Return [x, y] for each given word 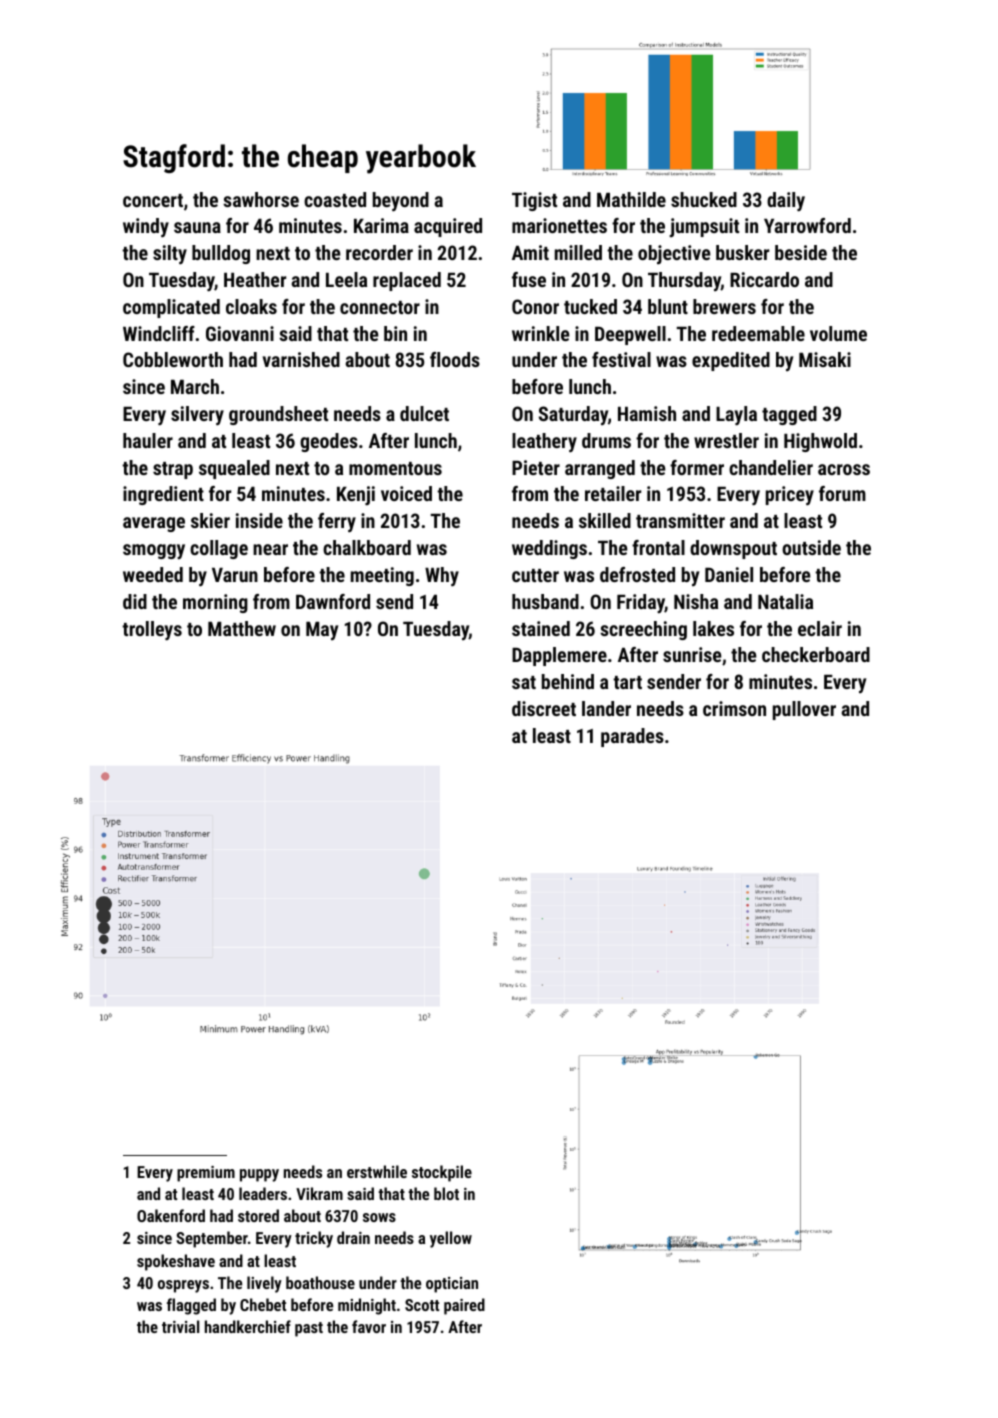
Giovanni [240, 333]
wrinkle [541, 333]
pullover [804, 710]
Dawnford [333, 601]
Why [442, 577]
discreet [544, 708]
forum [842, 493]
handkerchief [248, 1326]
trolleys [152, 631]
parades [632, 737]
